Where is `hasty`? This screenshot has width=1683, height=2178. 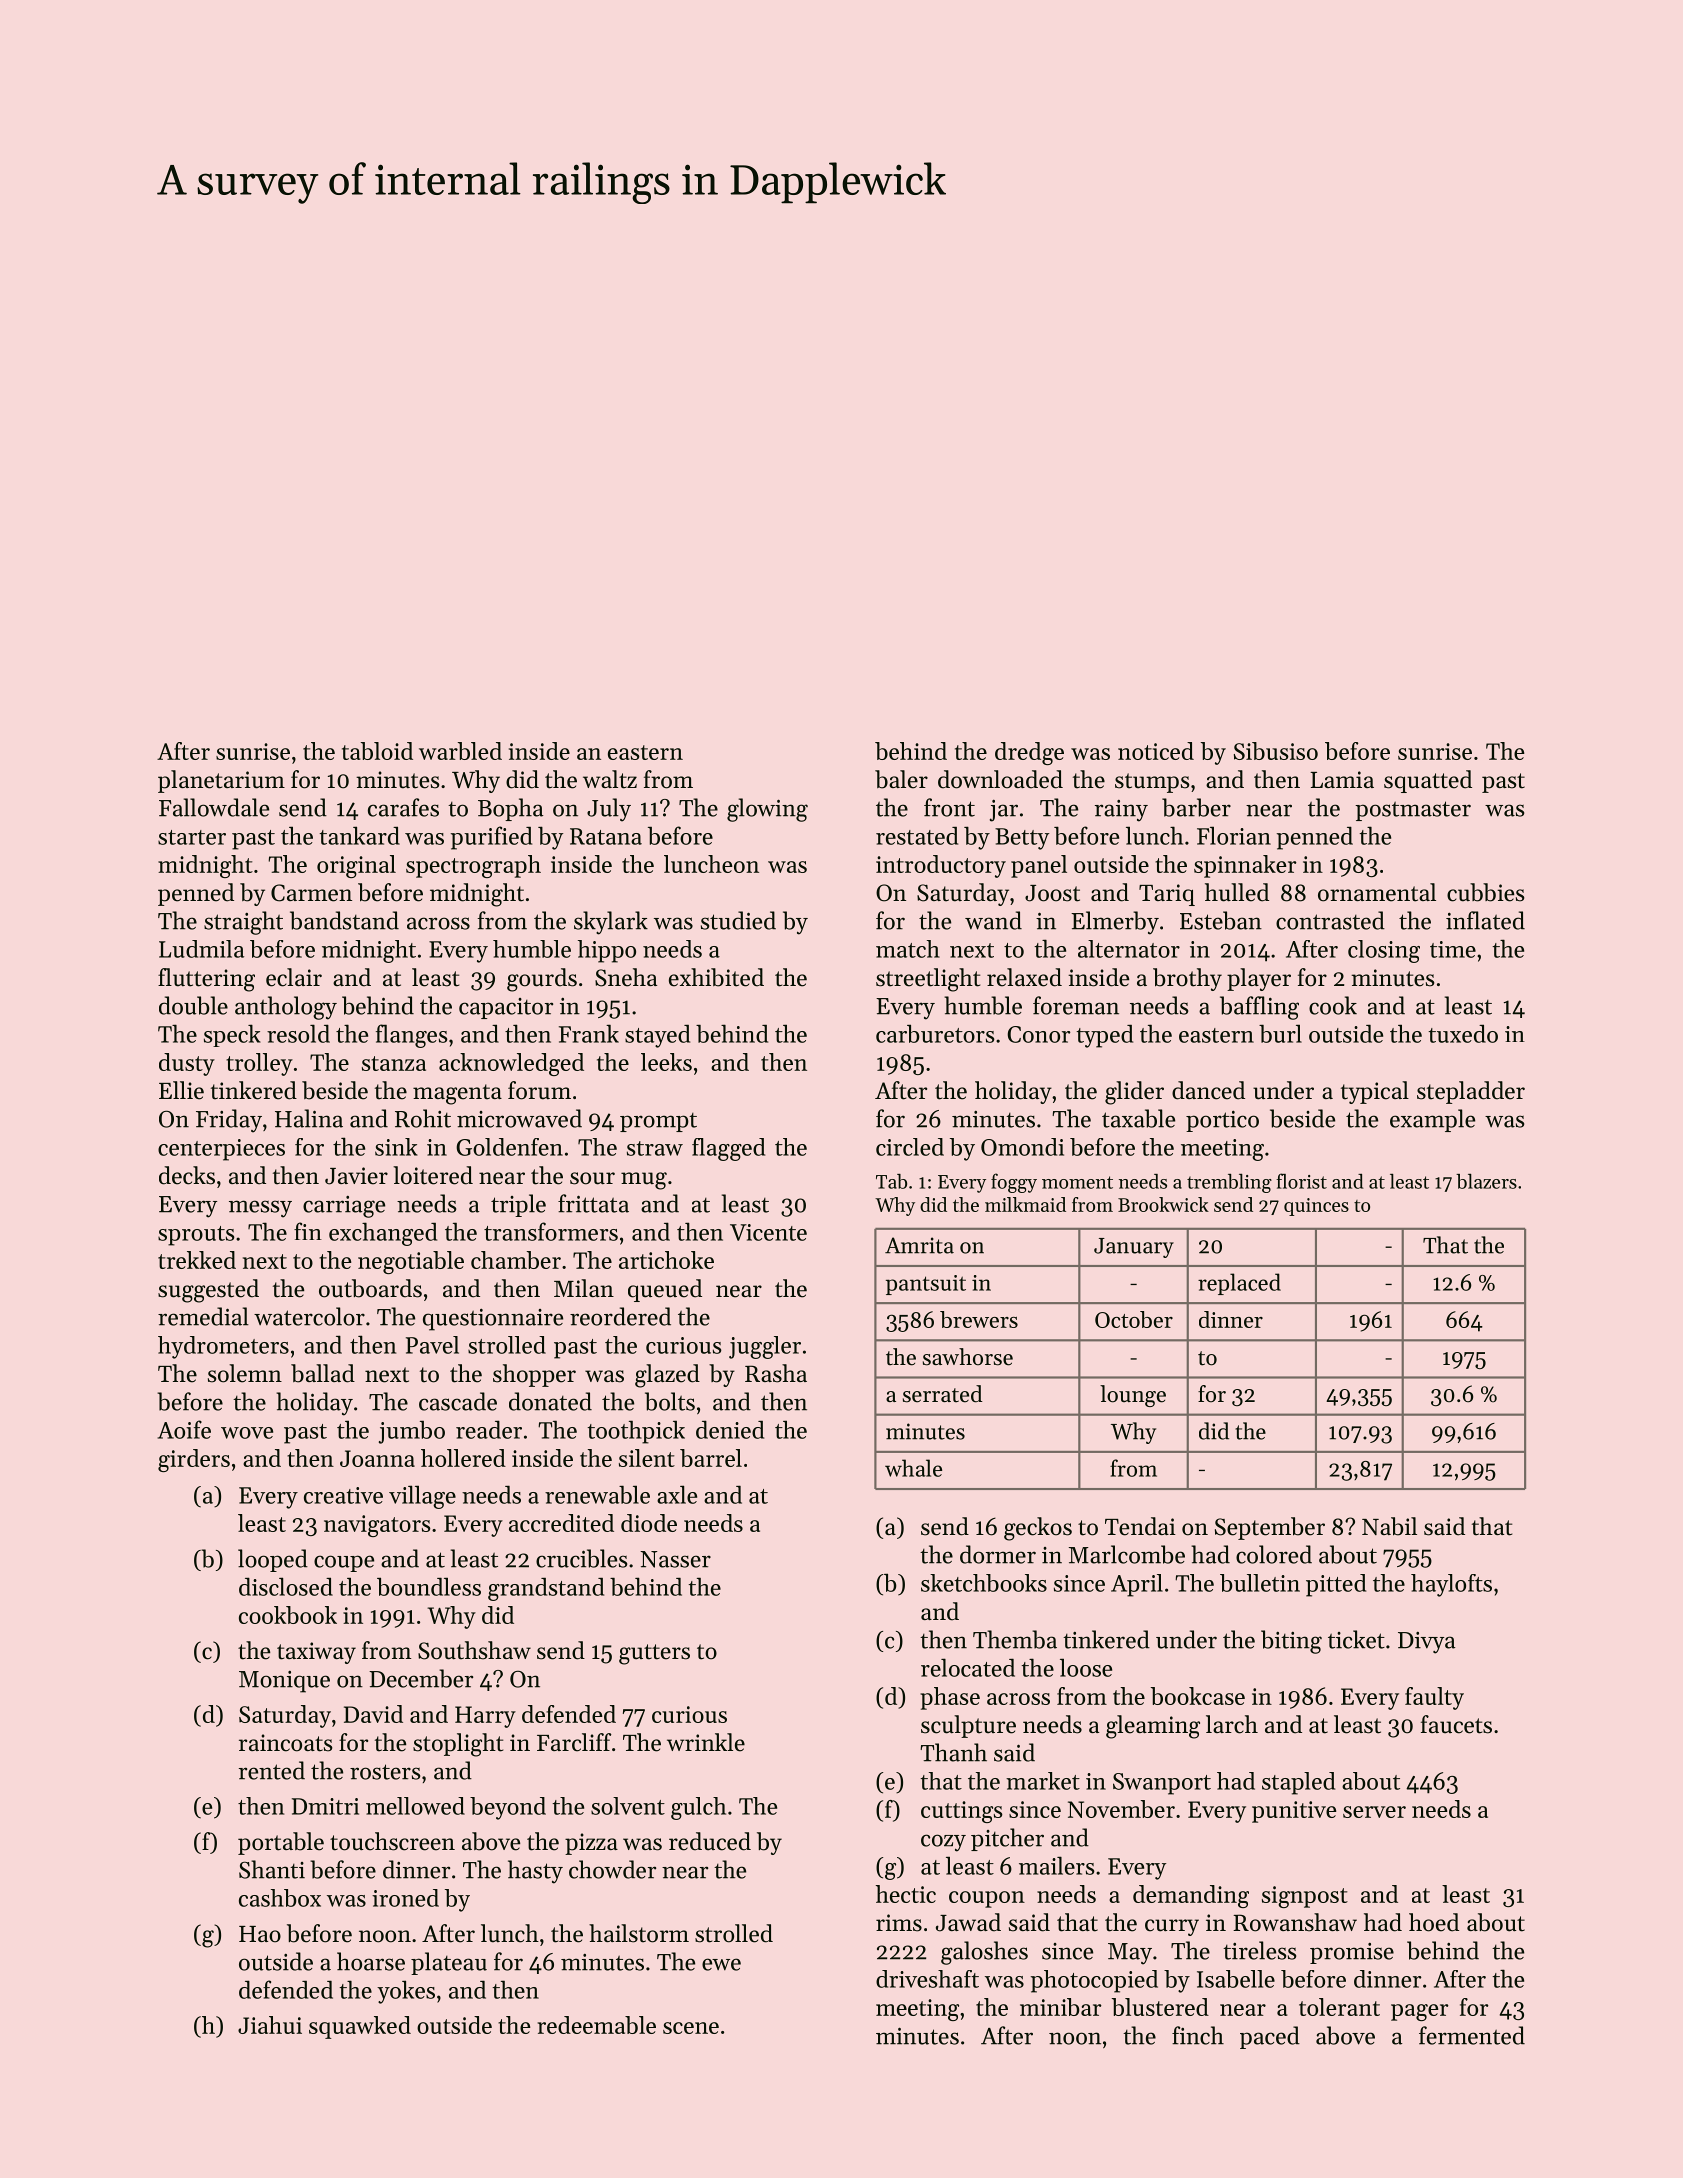
hasty is located at coordinates (535, 1872).
